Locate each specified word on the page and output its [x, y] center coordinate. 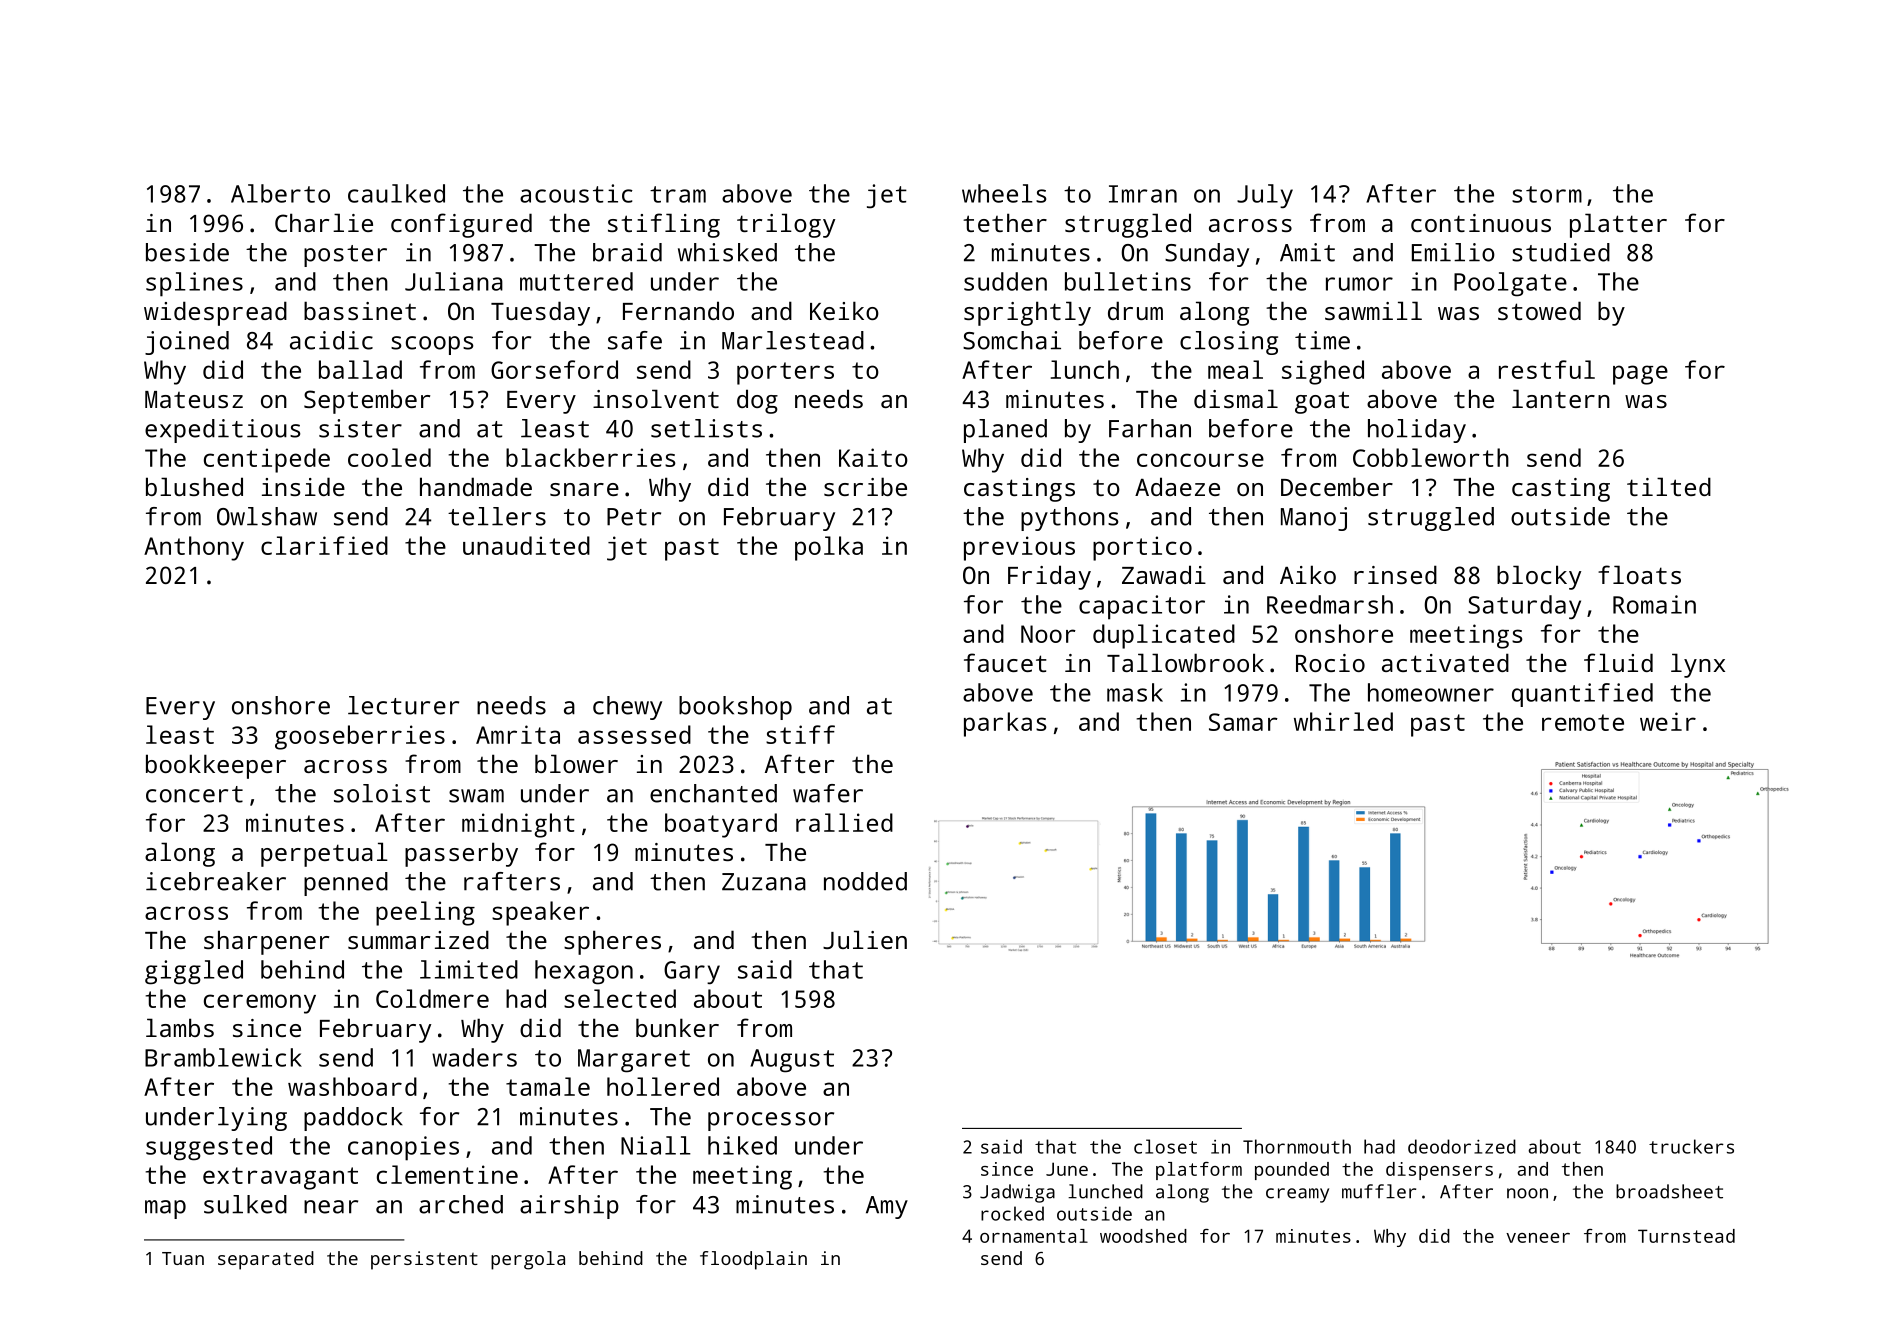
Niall [656, 1145]
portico [1142, 548]
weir [1668, 721]
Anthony [194, 548]
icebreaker [216, 881]
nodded [865, 881]
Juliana [454, 281]
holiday [1417, 431]
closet [1165, 1146]
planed [1005, 431]
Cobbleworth [1431, 457]
